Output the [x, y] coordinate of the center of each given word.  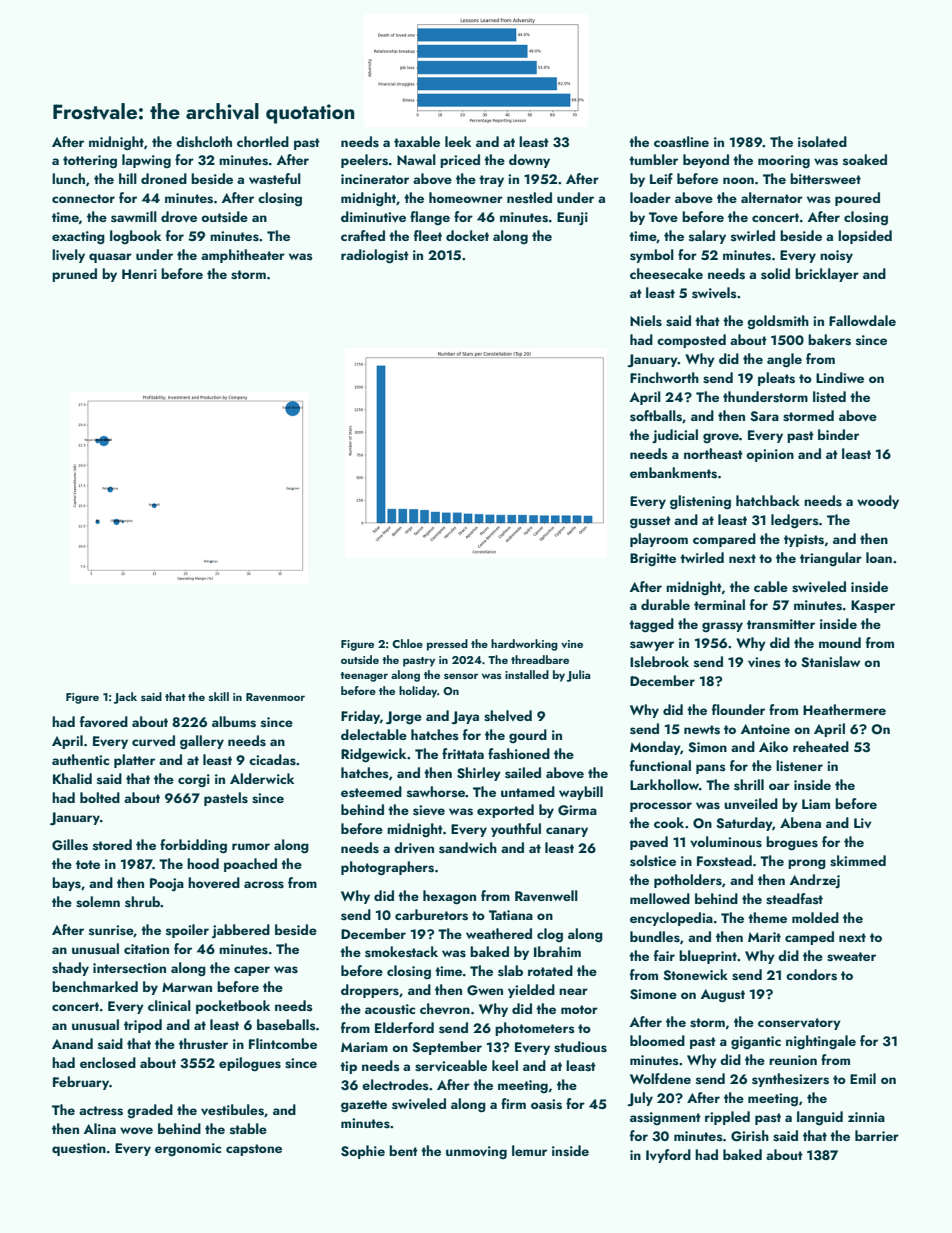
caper [252, 971]
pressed [447, 645]
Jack [125, 698]
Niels [646, 321]
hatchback [768, 500]
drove [179, 216]
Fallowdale [862, 320]
